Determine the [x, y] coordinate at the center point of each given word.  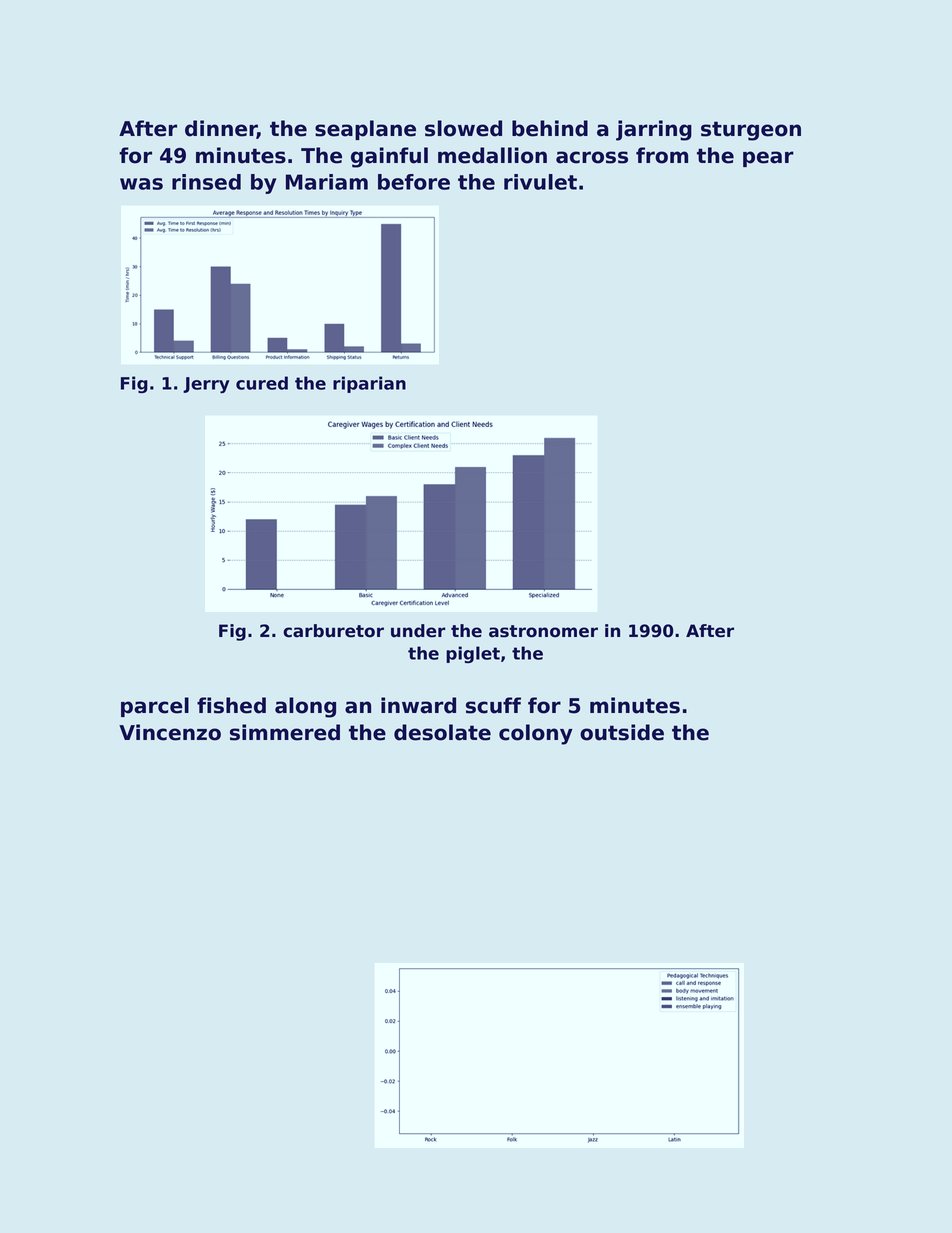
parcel [155, 707]
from [662, 155]
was [141, 184]
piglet [473, 654]
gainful [389, 157]
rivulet [540, 182]
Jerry [206, 385]
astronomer [543, 631]
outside [622, 732]
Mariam [327, 182]
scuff [493, 705]
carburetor [333, 631]
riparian [369, 384]
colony [536, 734]
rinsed [206, 182]
